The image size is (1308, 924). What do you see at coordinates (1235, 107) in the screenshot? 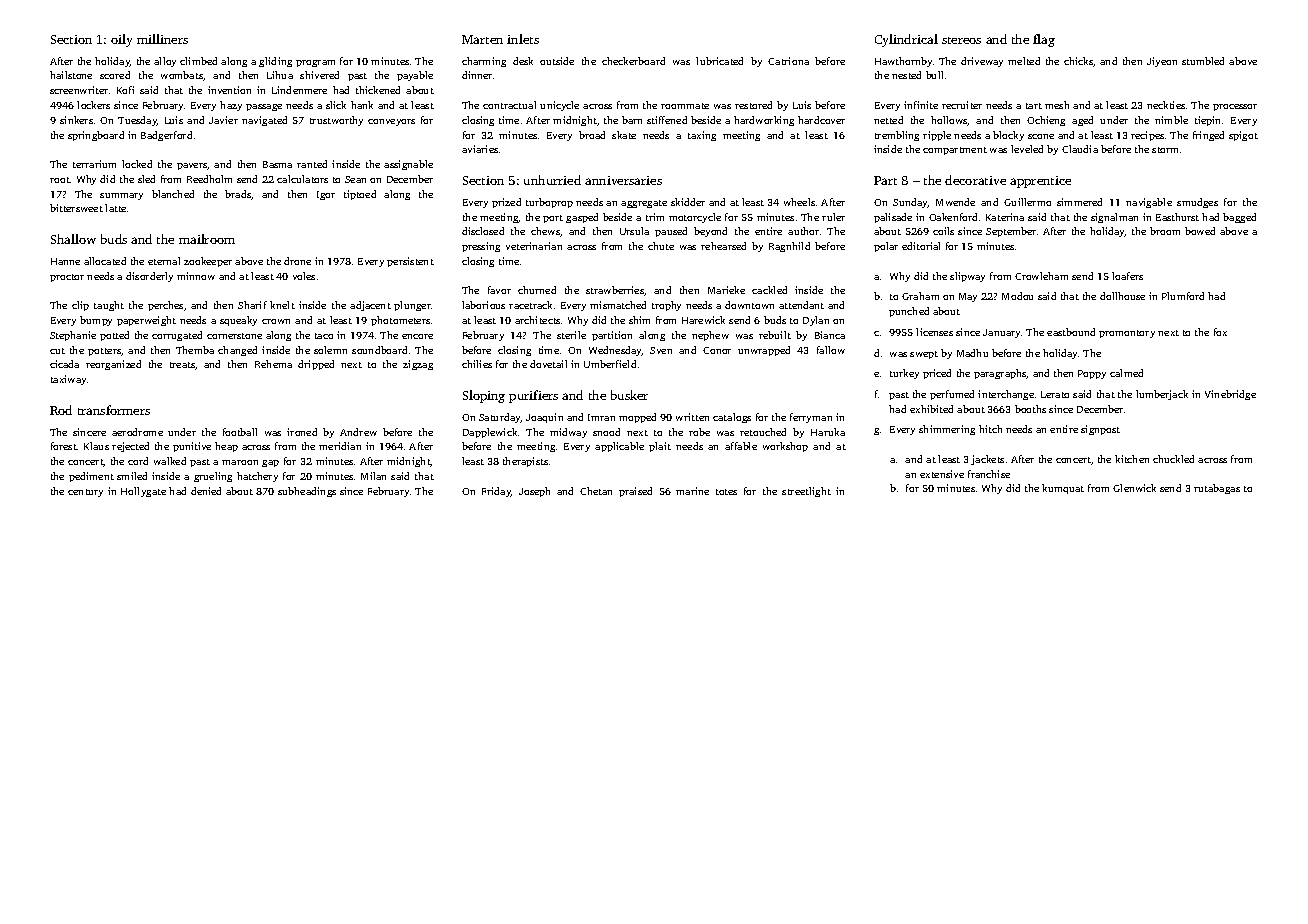
I see `processor` at bounding box center [1235, 107].
